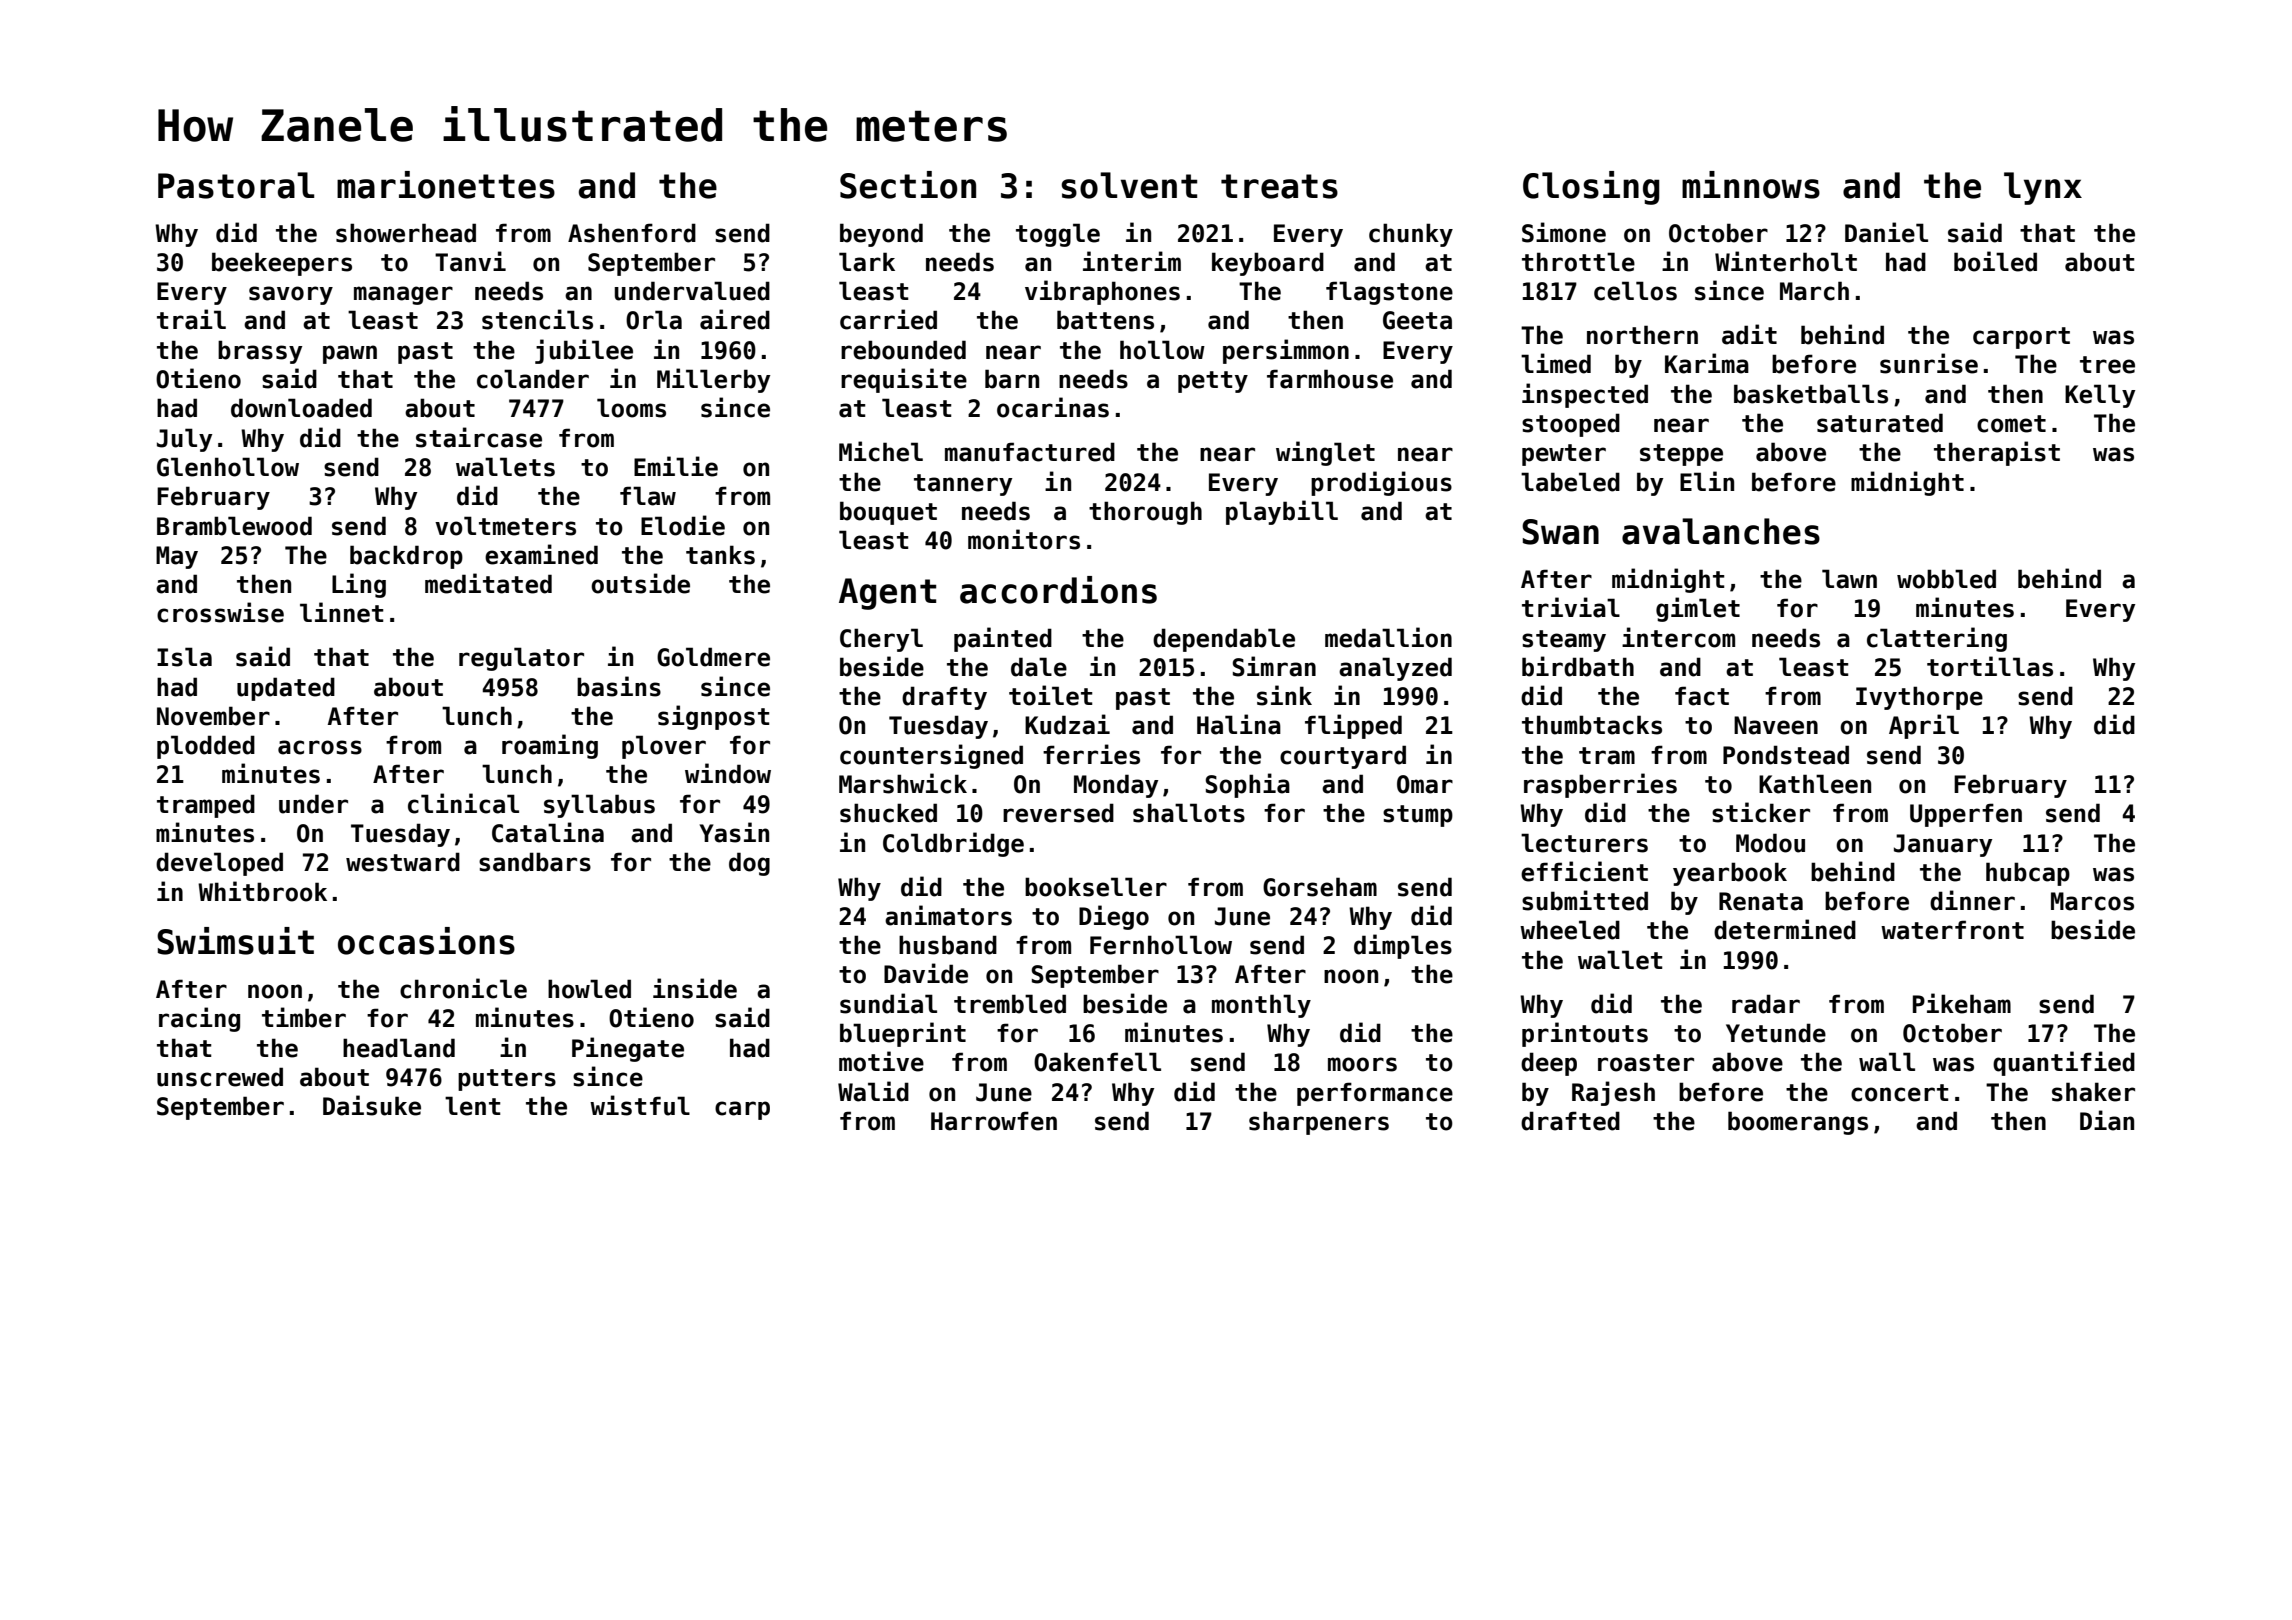  What do you see at coordinates (1937, 639) in the screenshot?
I see `clattering` at bounding box center [1937, 639].
